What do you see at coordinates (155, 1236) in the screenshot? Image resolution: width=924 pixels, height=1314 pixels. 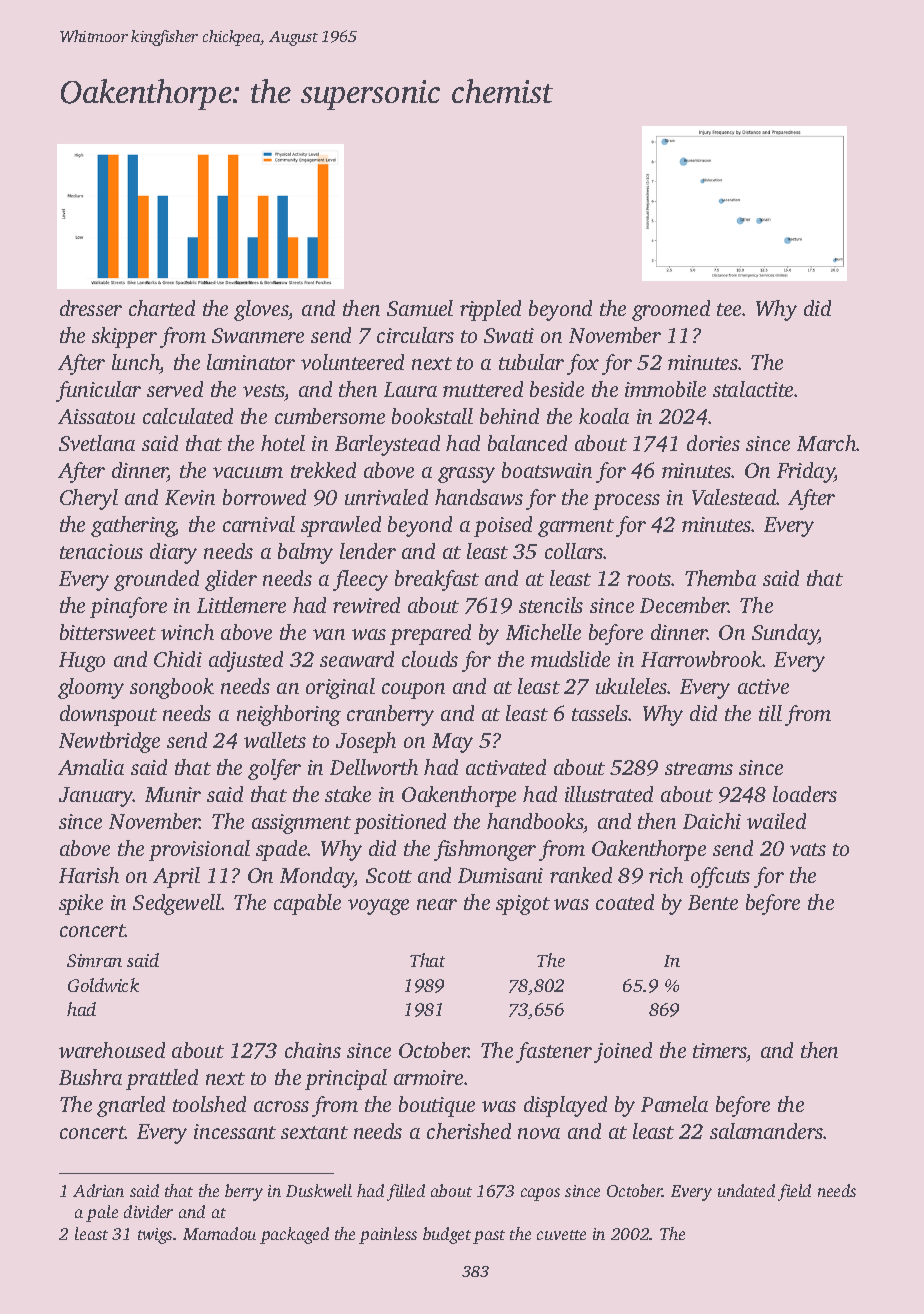 I see `twigs` at bounding box center [155, 1236].
